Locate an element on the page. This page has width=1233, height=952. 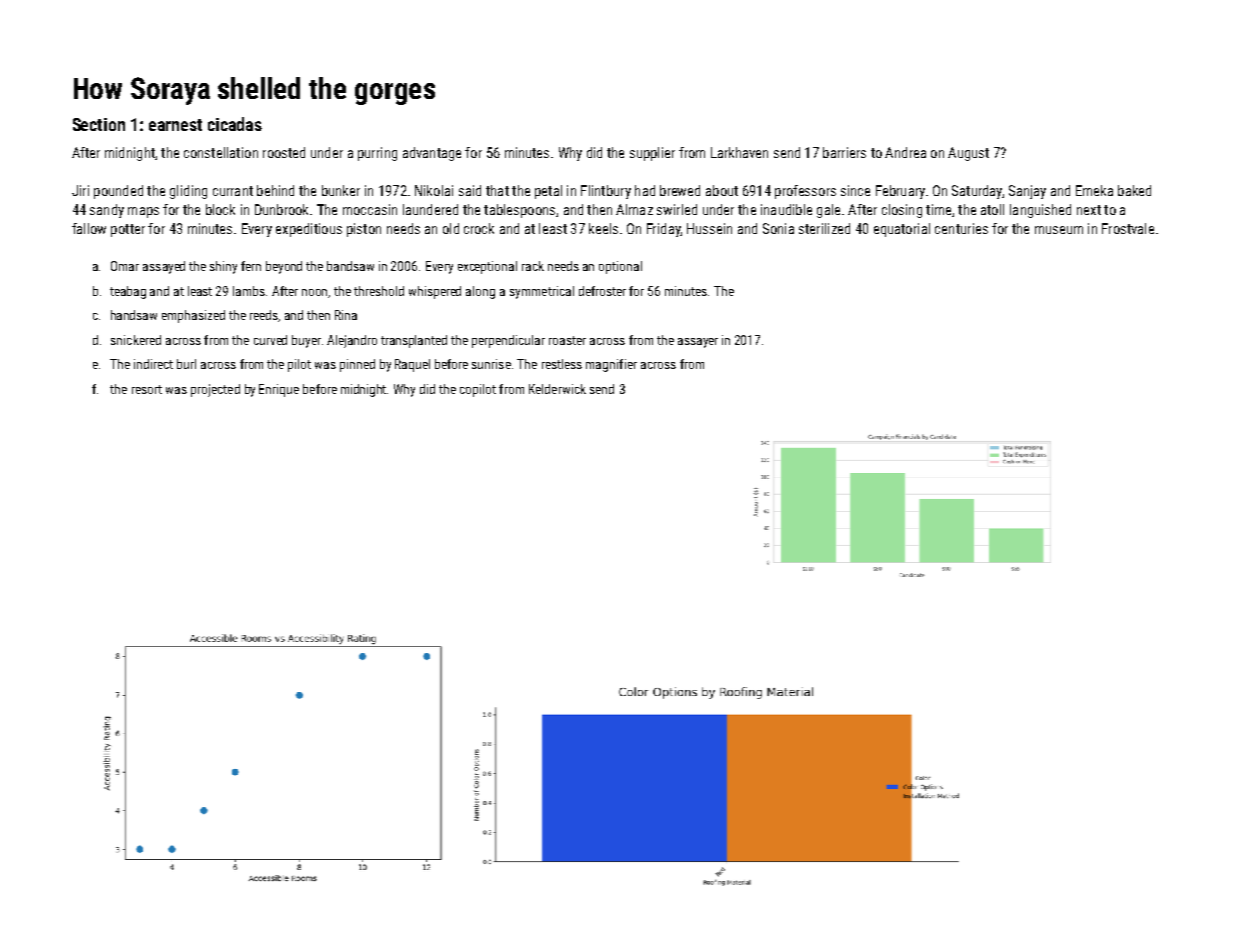
perpendicular is located at coordinates (508, 341).
